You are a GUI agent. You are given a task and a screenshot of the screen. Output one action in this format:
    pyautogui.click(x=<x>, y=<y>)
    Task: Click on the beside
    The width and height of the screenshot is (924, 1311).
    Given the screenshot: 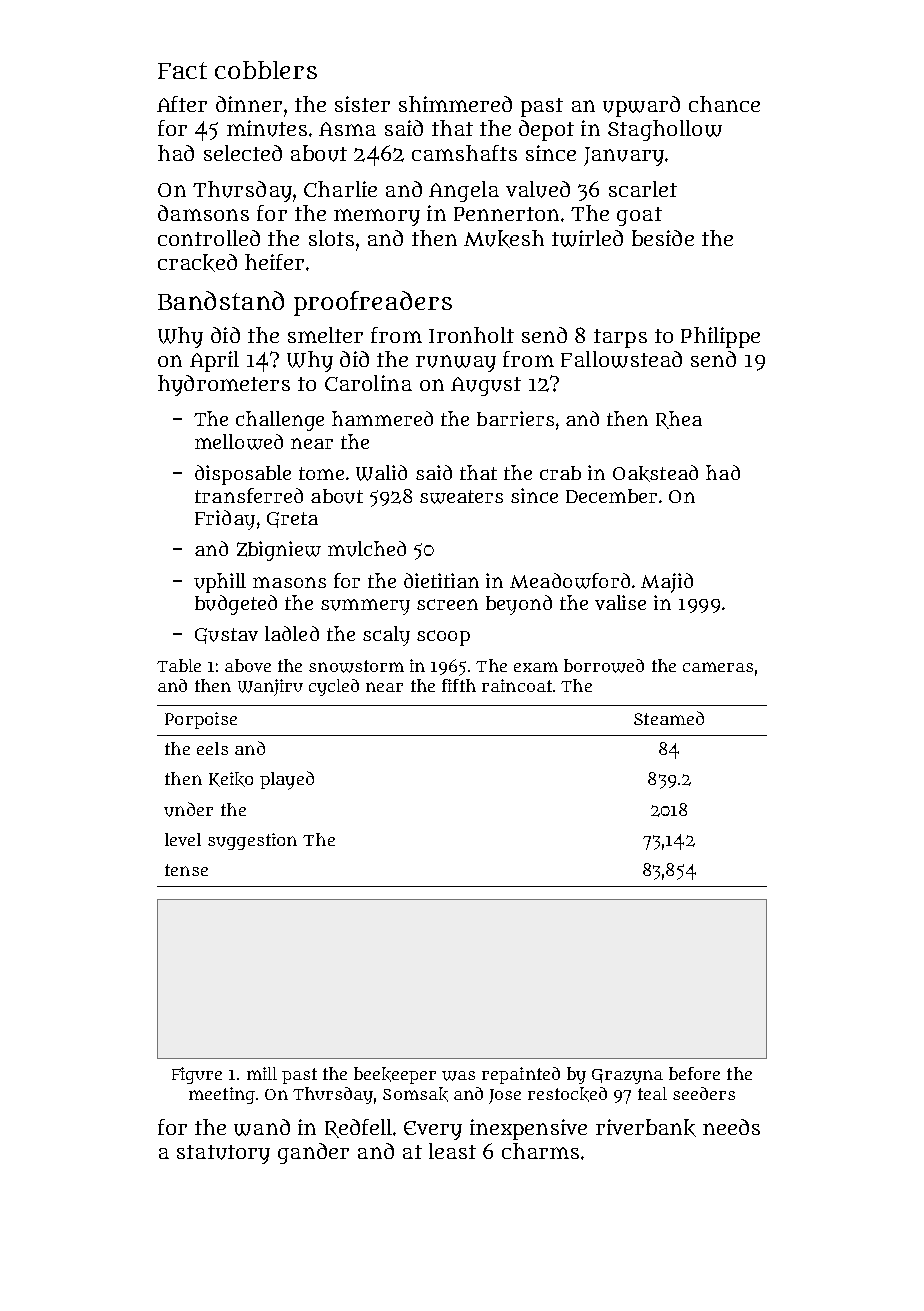 What is the action you would take?
    pyautogui.click(x=663, y=238)
